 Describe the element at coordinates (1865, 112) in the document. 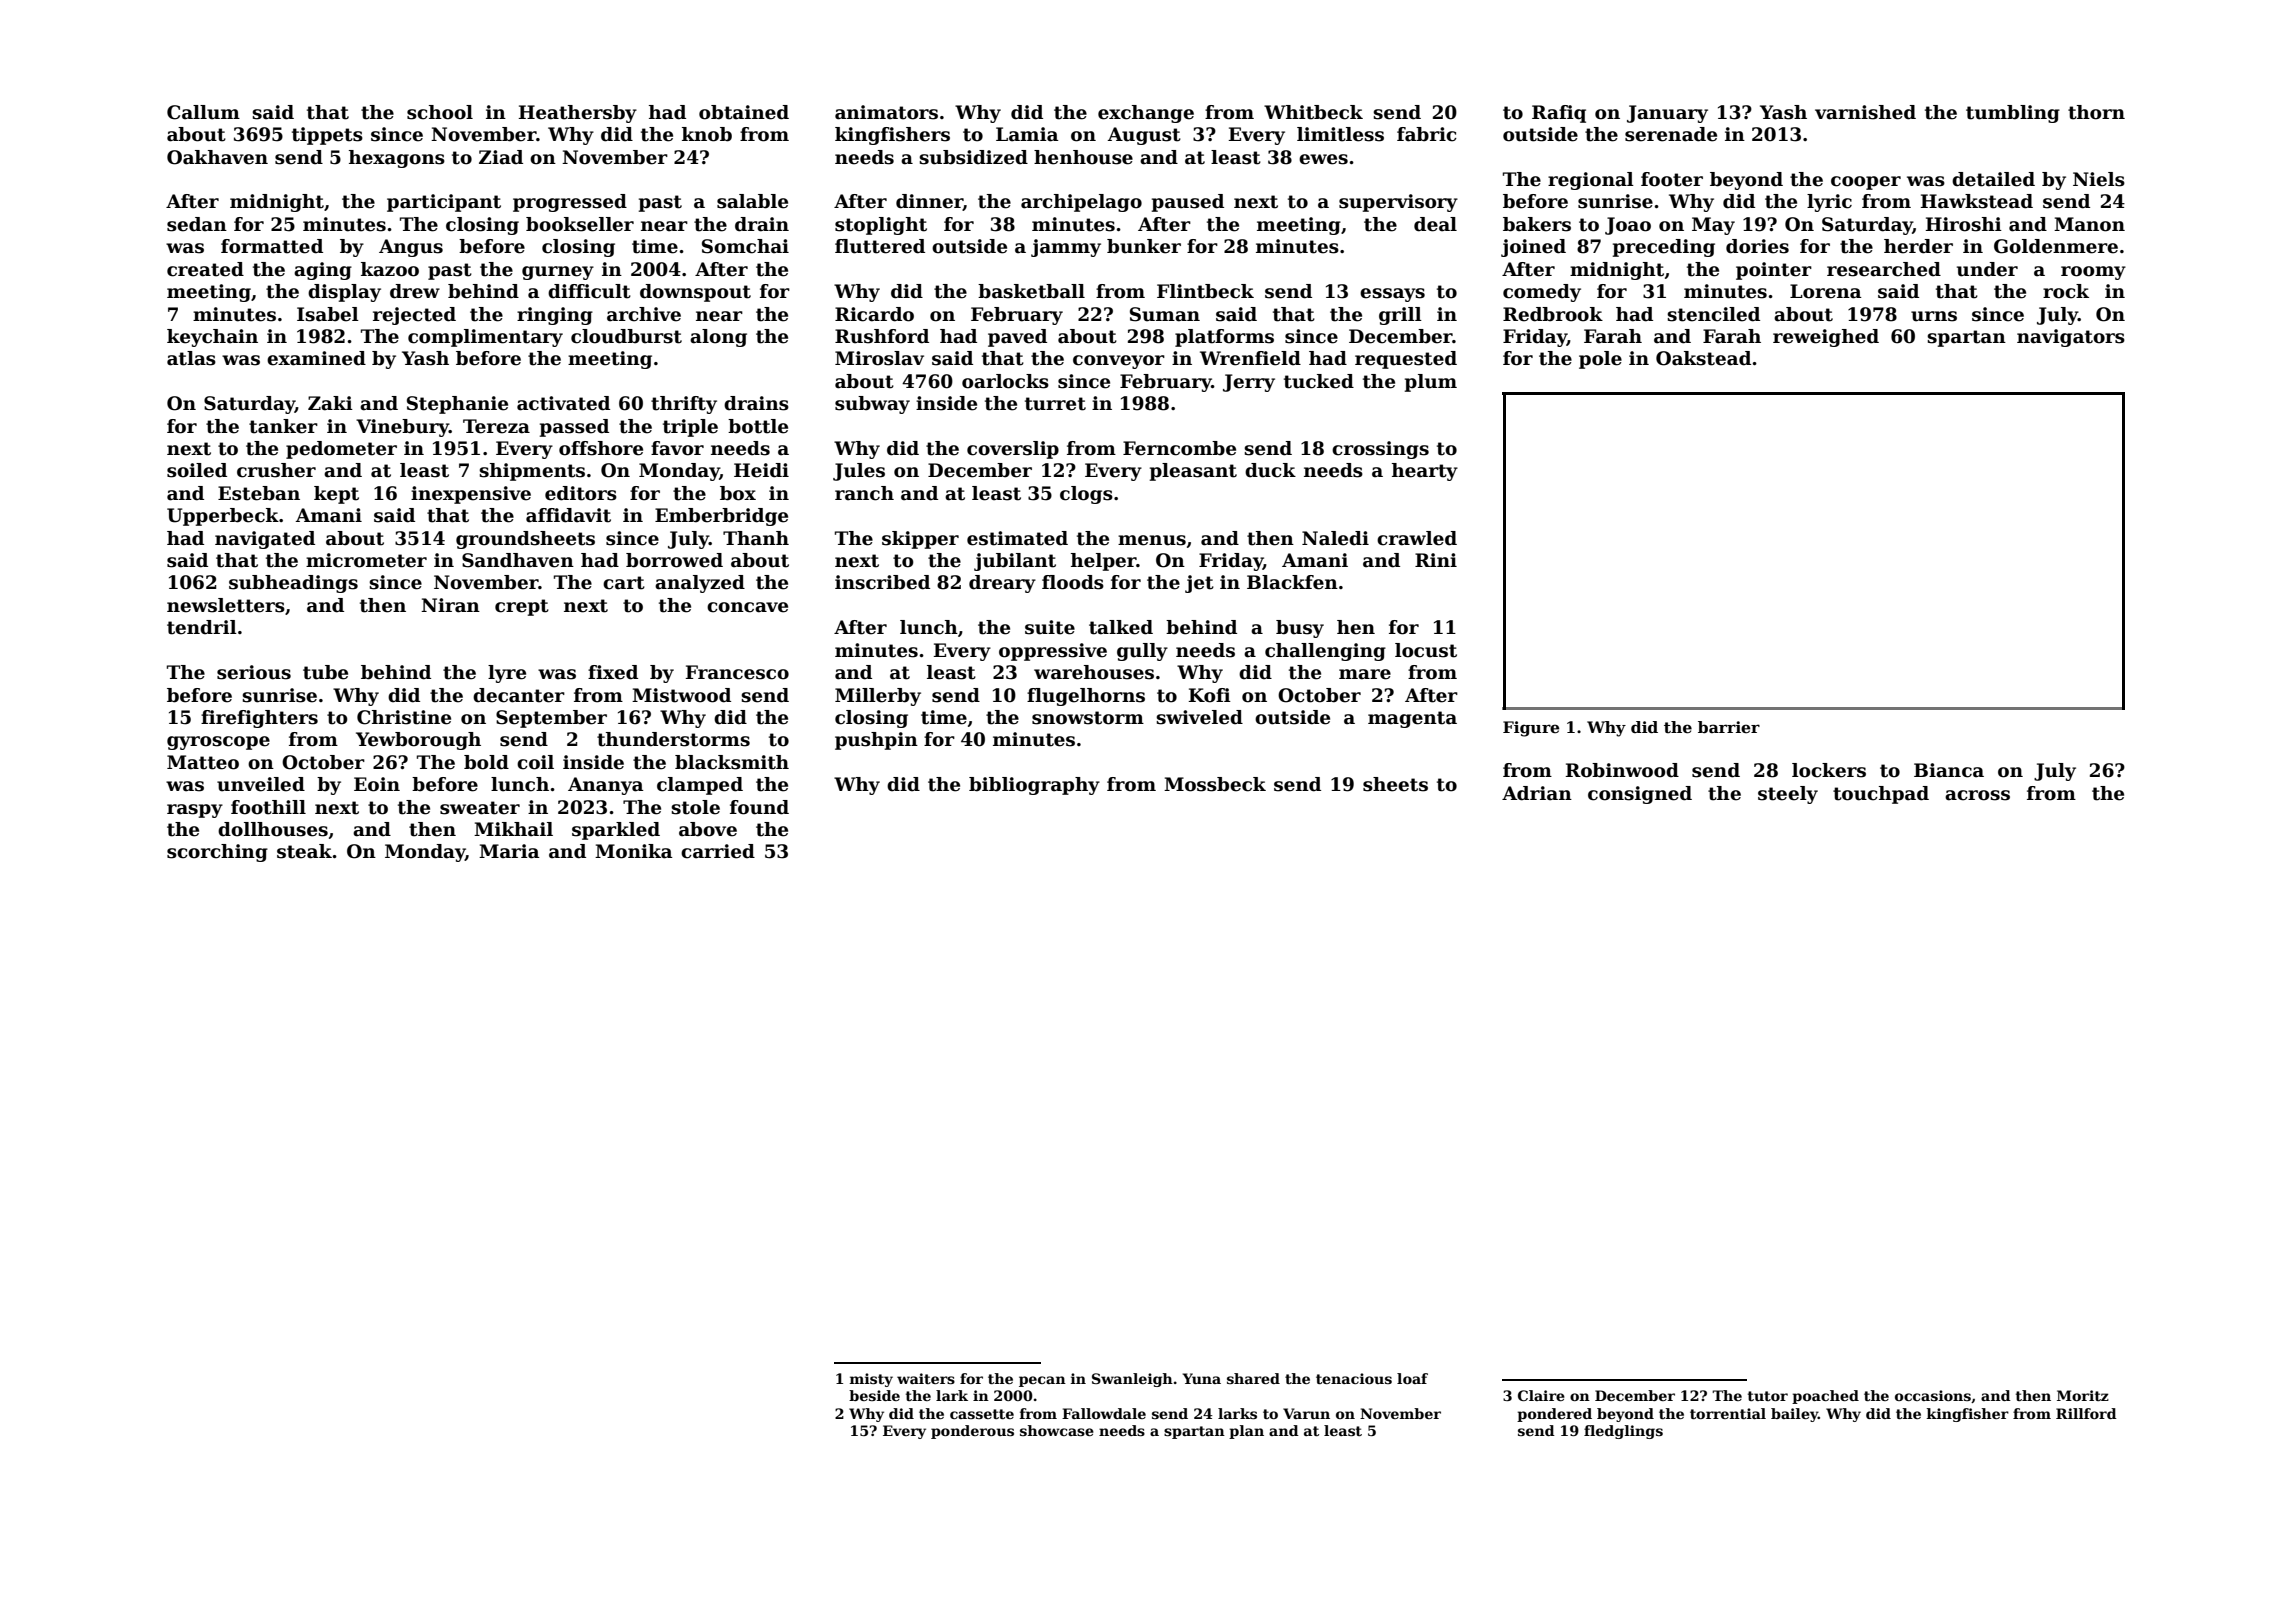

I see `varnished` at that location.
